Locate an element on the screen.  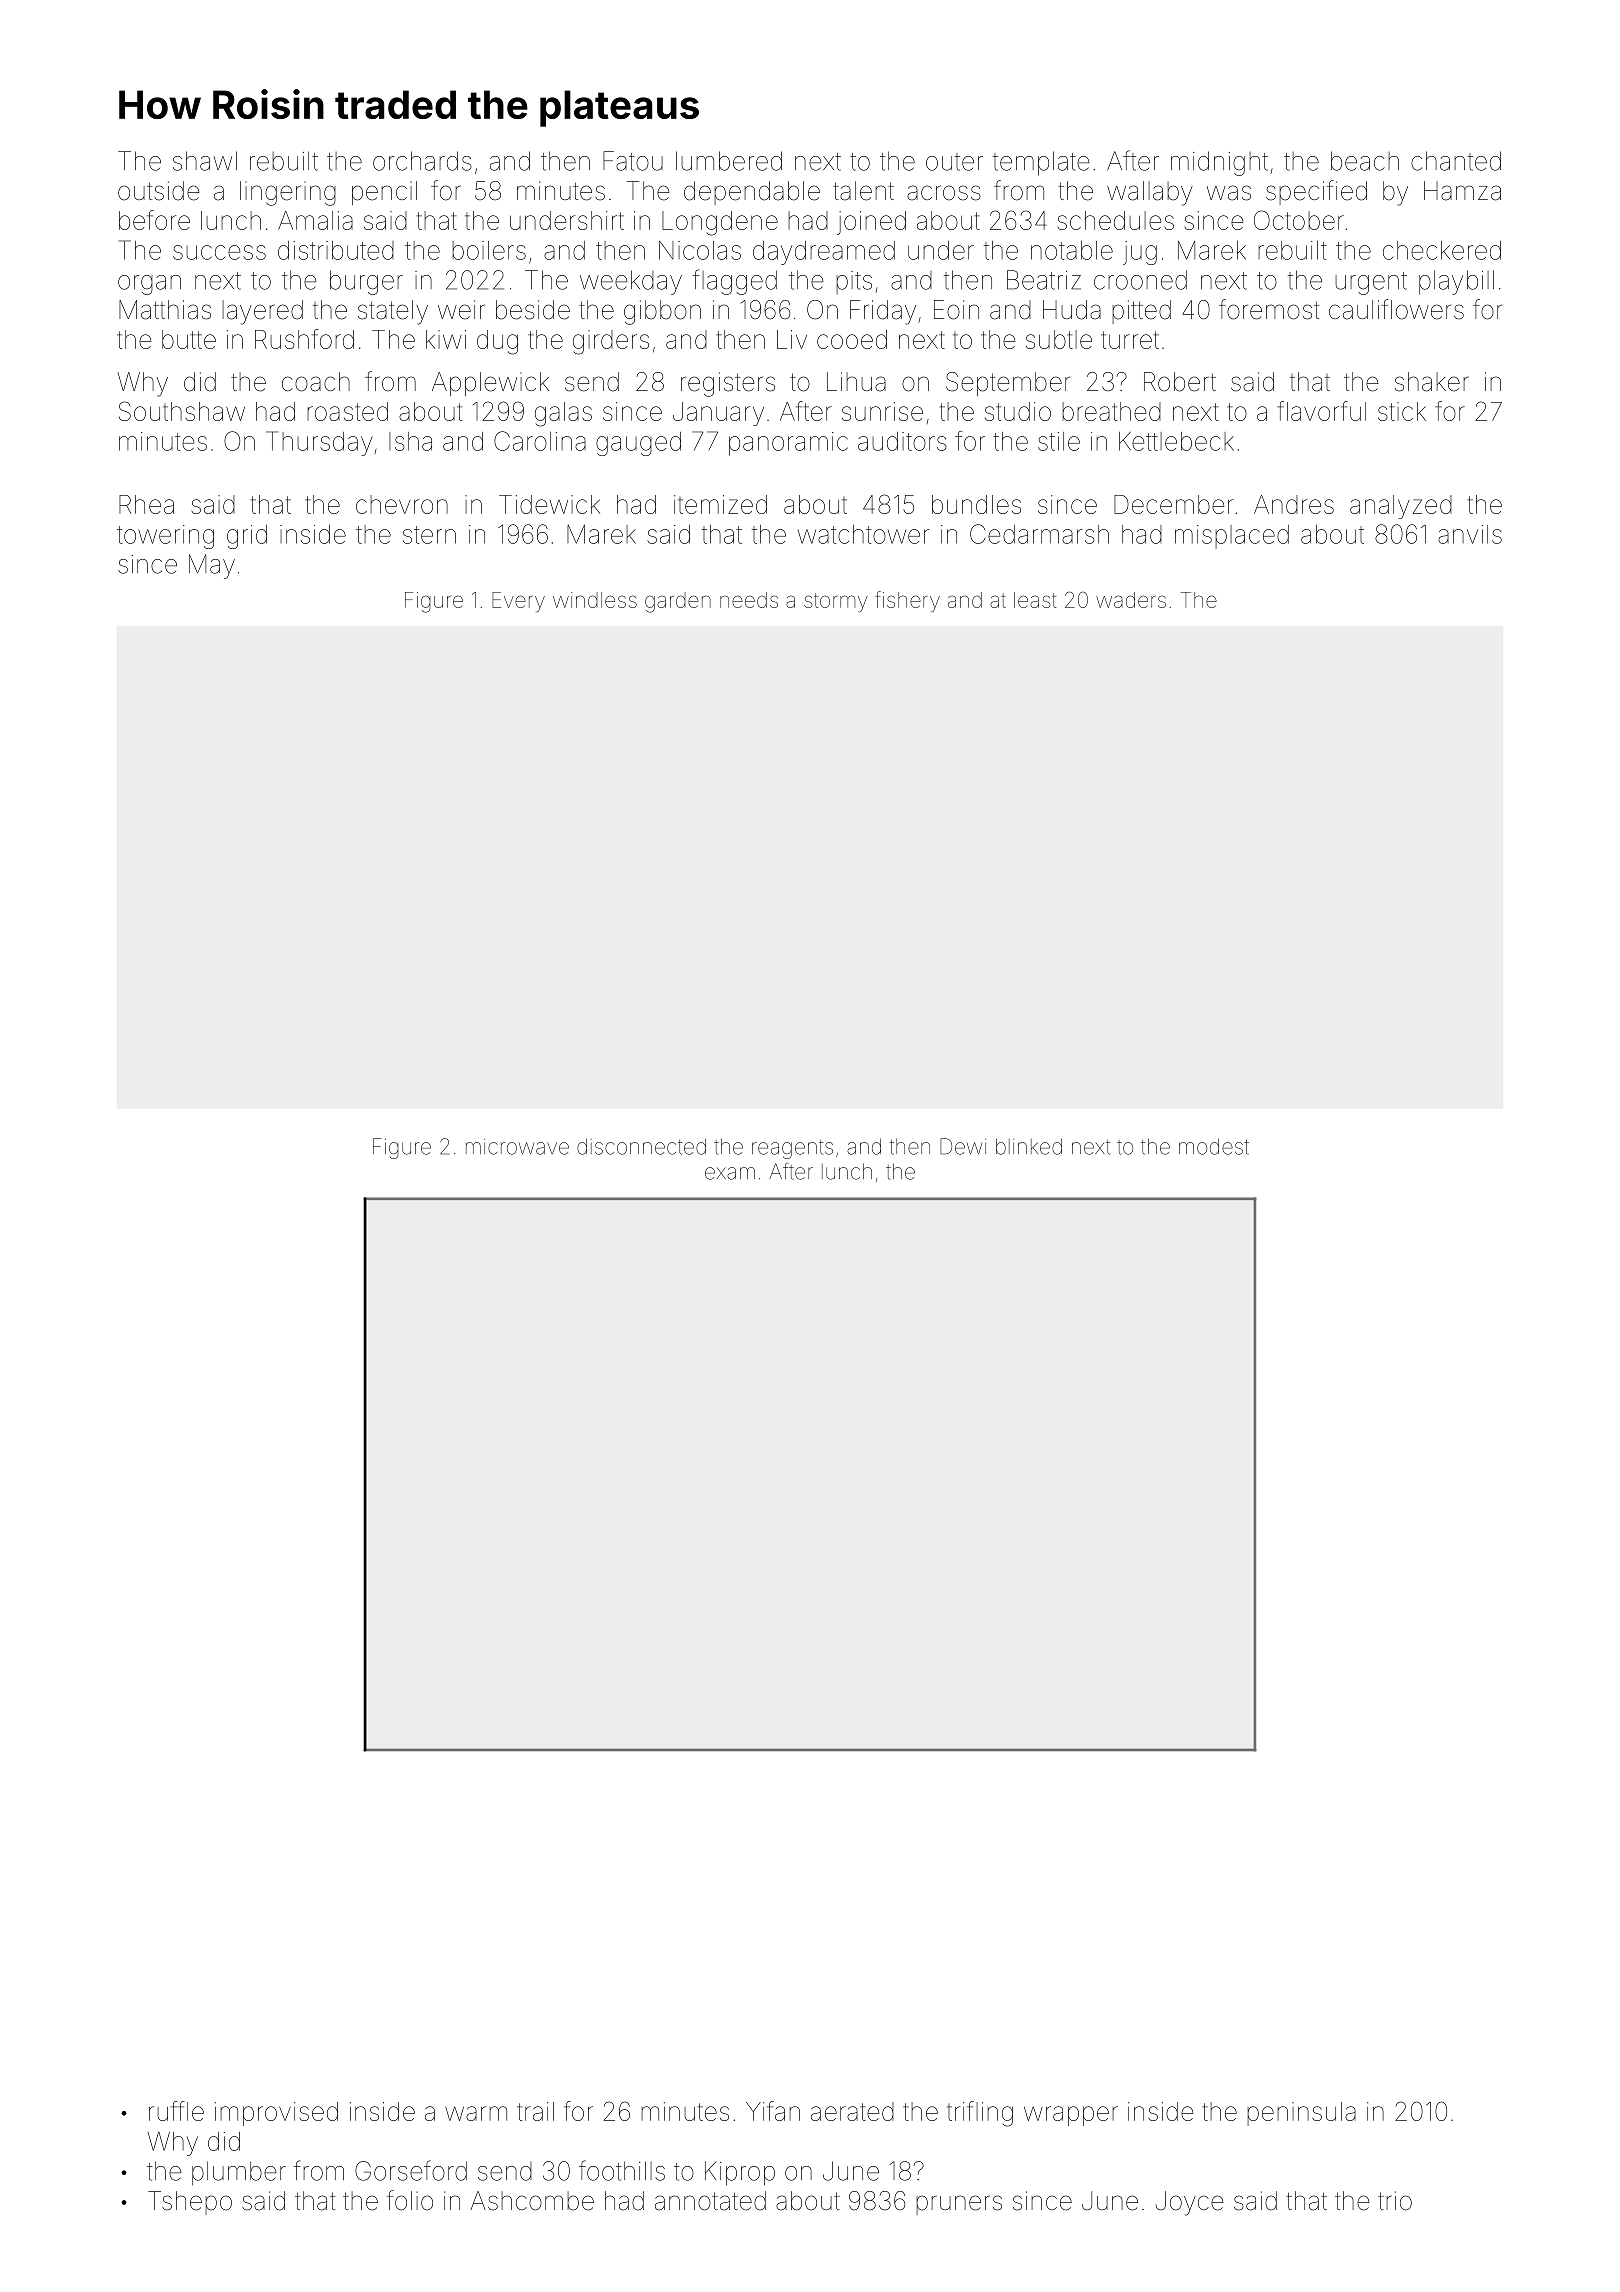
ruffle is located at coordinates (176, 2111).
